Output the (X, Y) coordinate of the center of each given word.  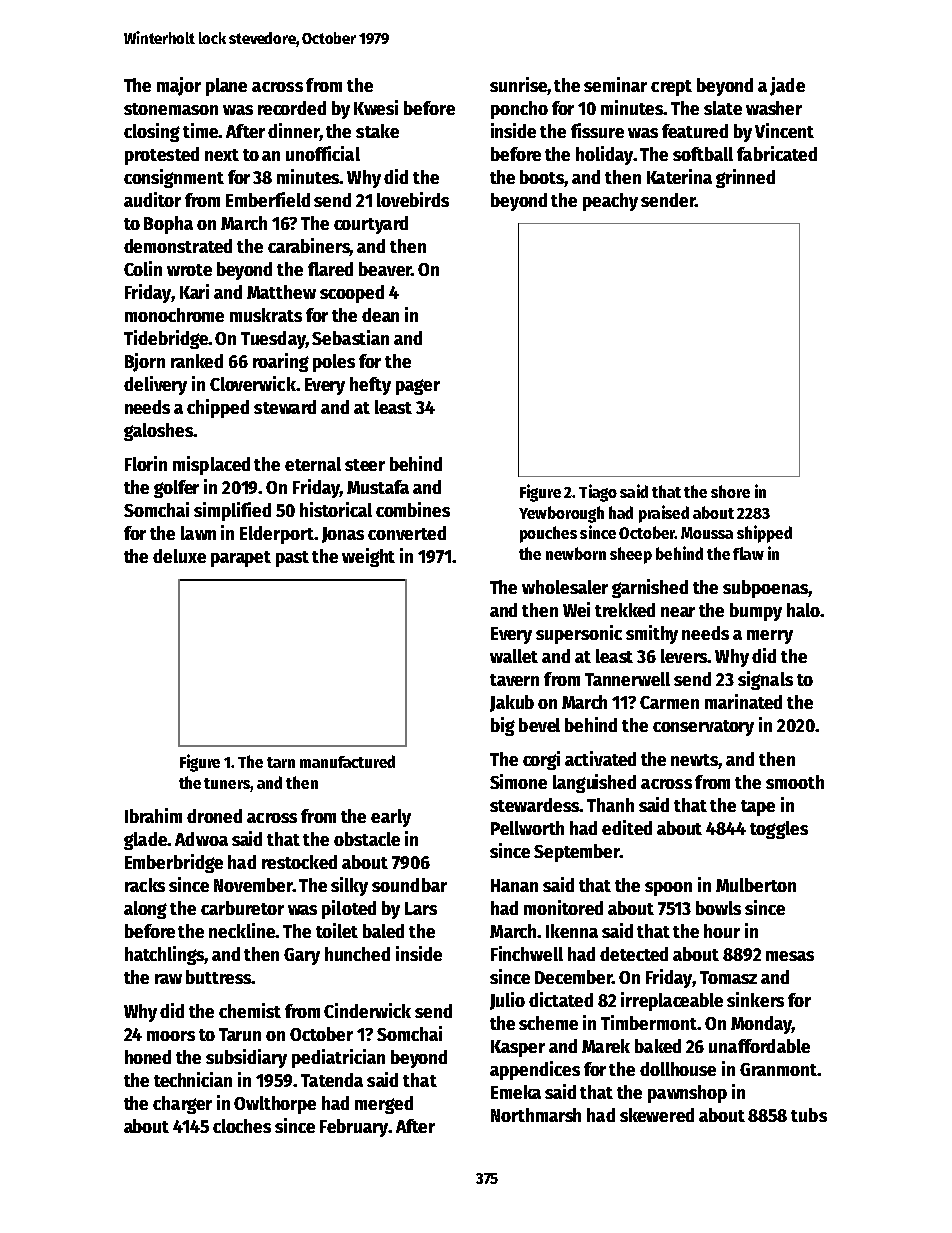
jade (787, 86)
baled (383, 931)
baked (658, 1046)
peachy (610, 202)
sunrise (518, 84)
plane (226, 87)
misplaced (211, 465)
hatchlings (164, 955)
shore (730, 491)
